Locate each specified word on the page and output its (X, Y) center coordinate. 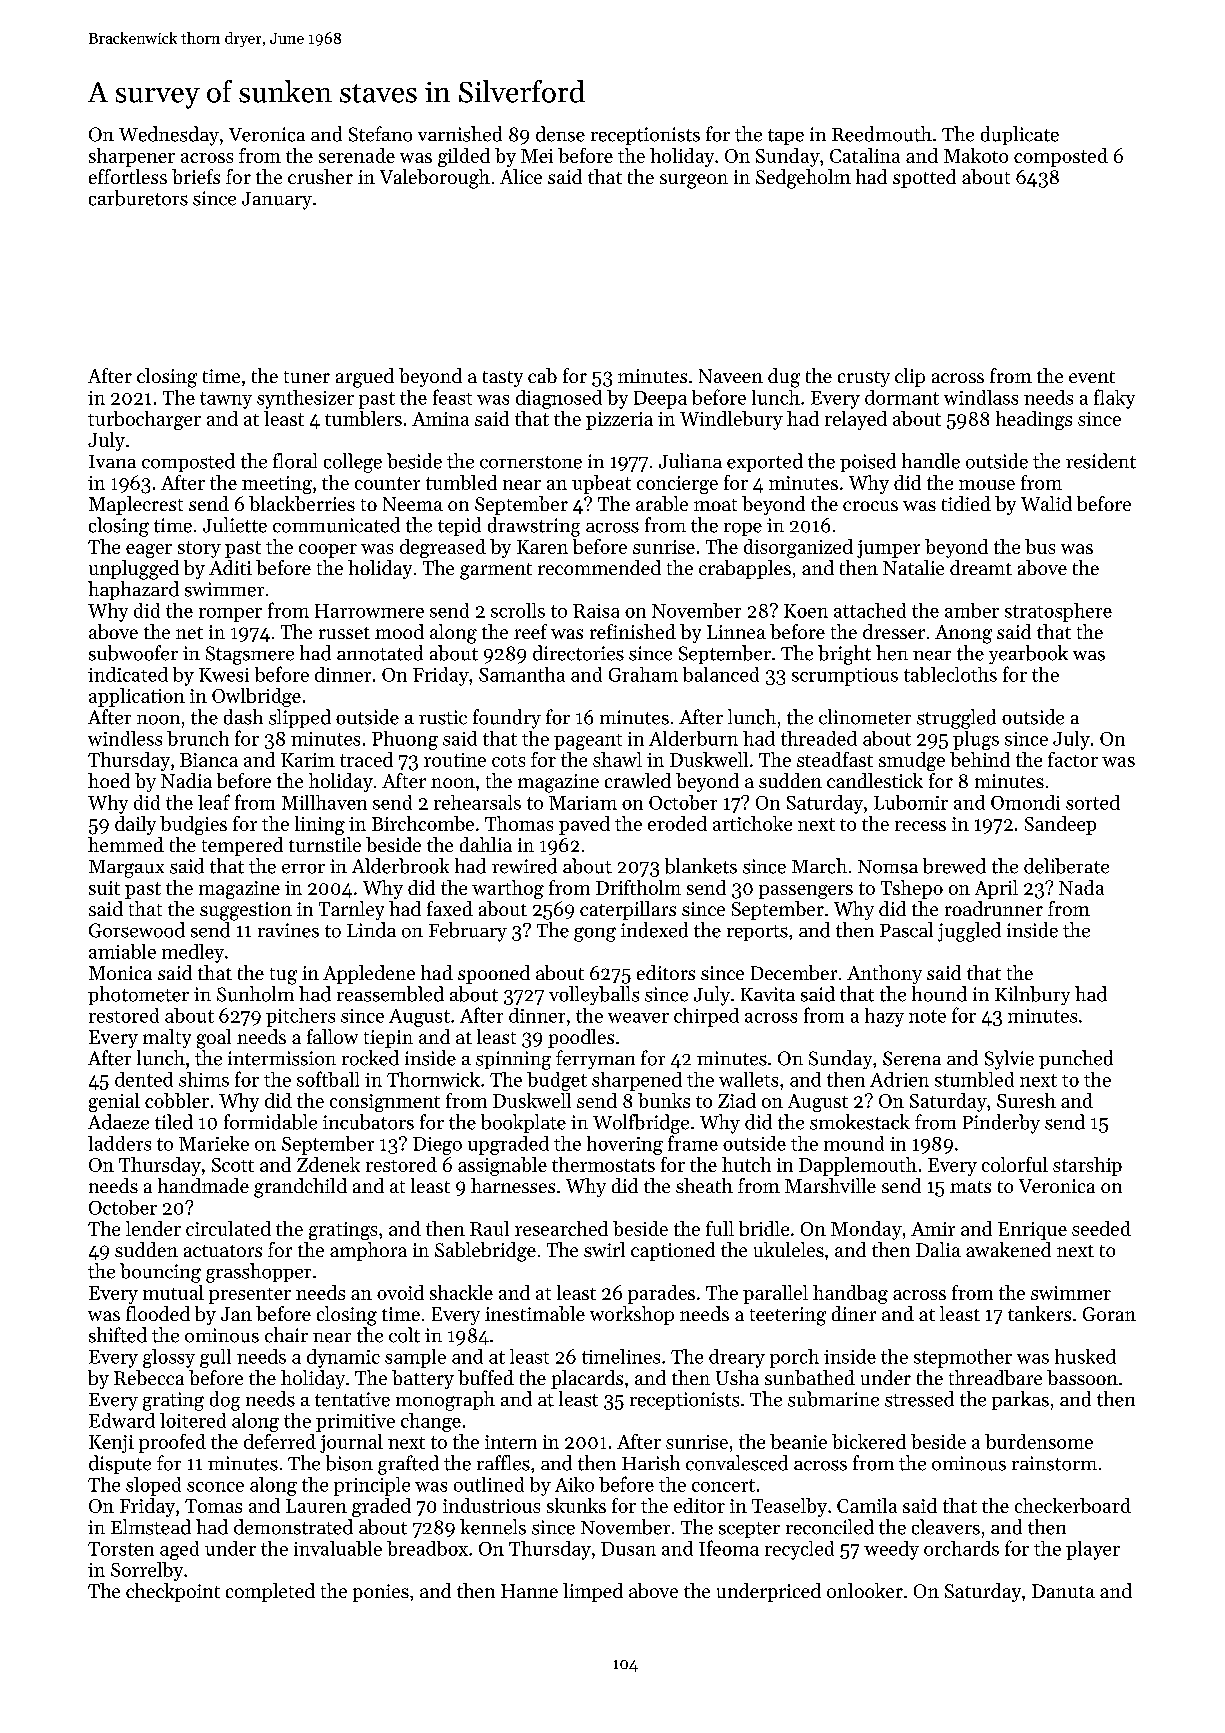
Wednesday (169, 136)
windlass (981, 397)
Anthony (884, 974)
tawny (226, 400)
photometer (138, 995)
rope (743, 529)
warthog (508, 889)
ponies (381, 1593)
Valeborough (435, 179)
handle (931, 461)
